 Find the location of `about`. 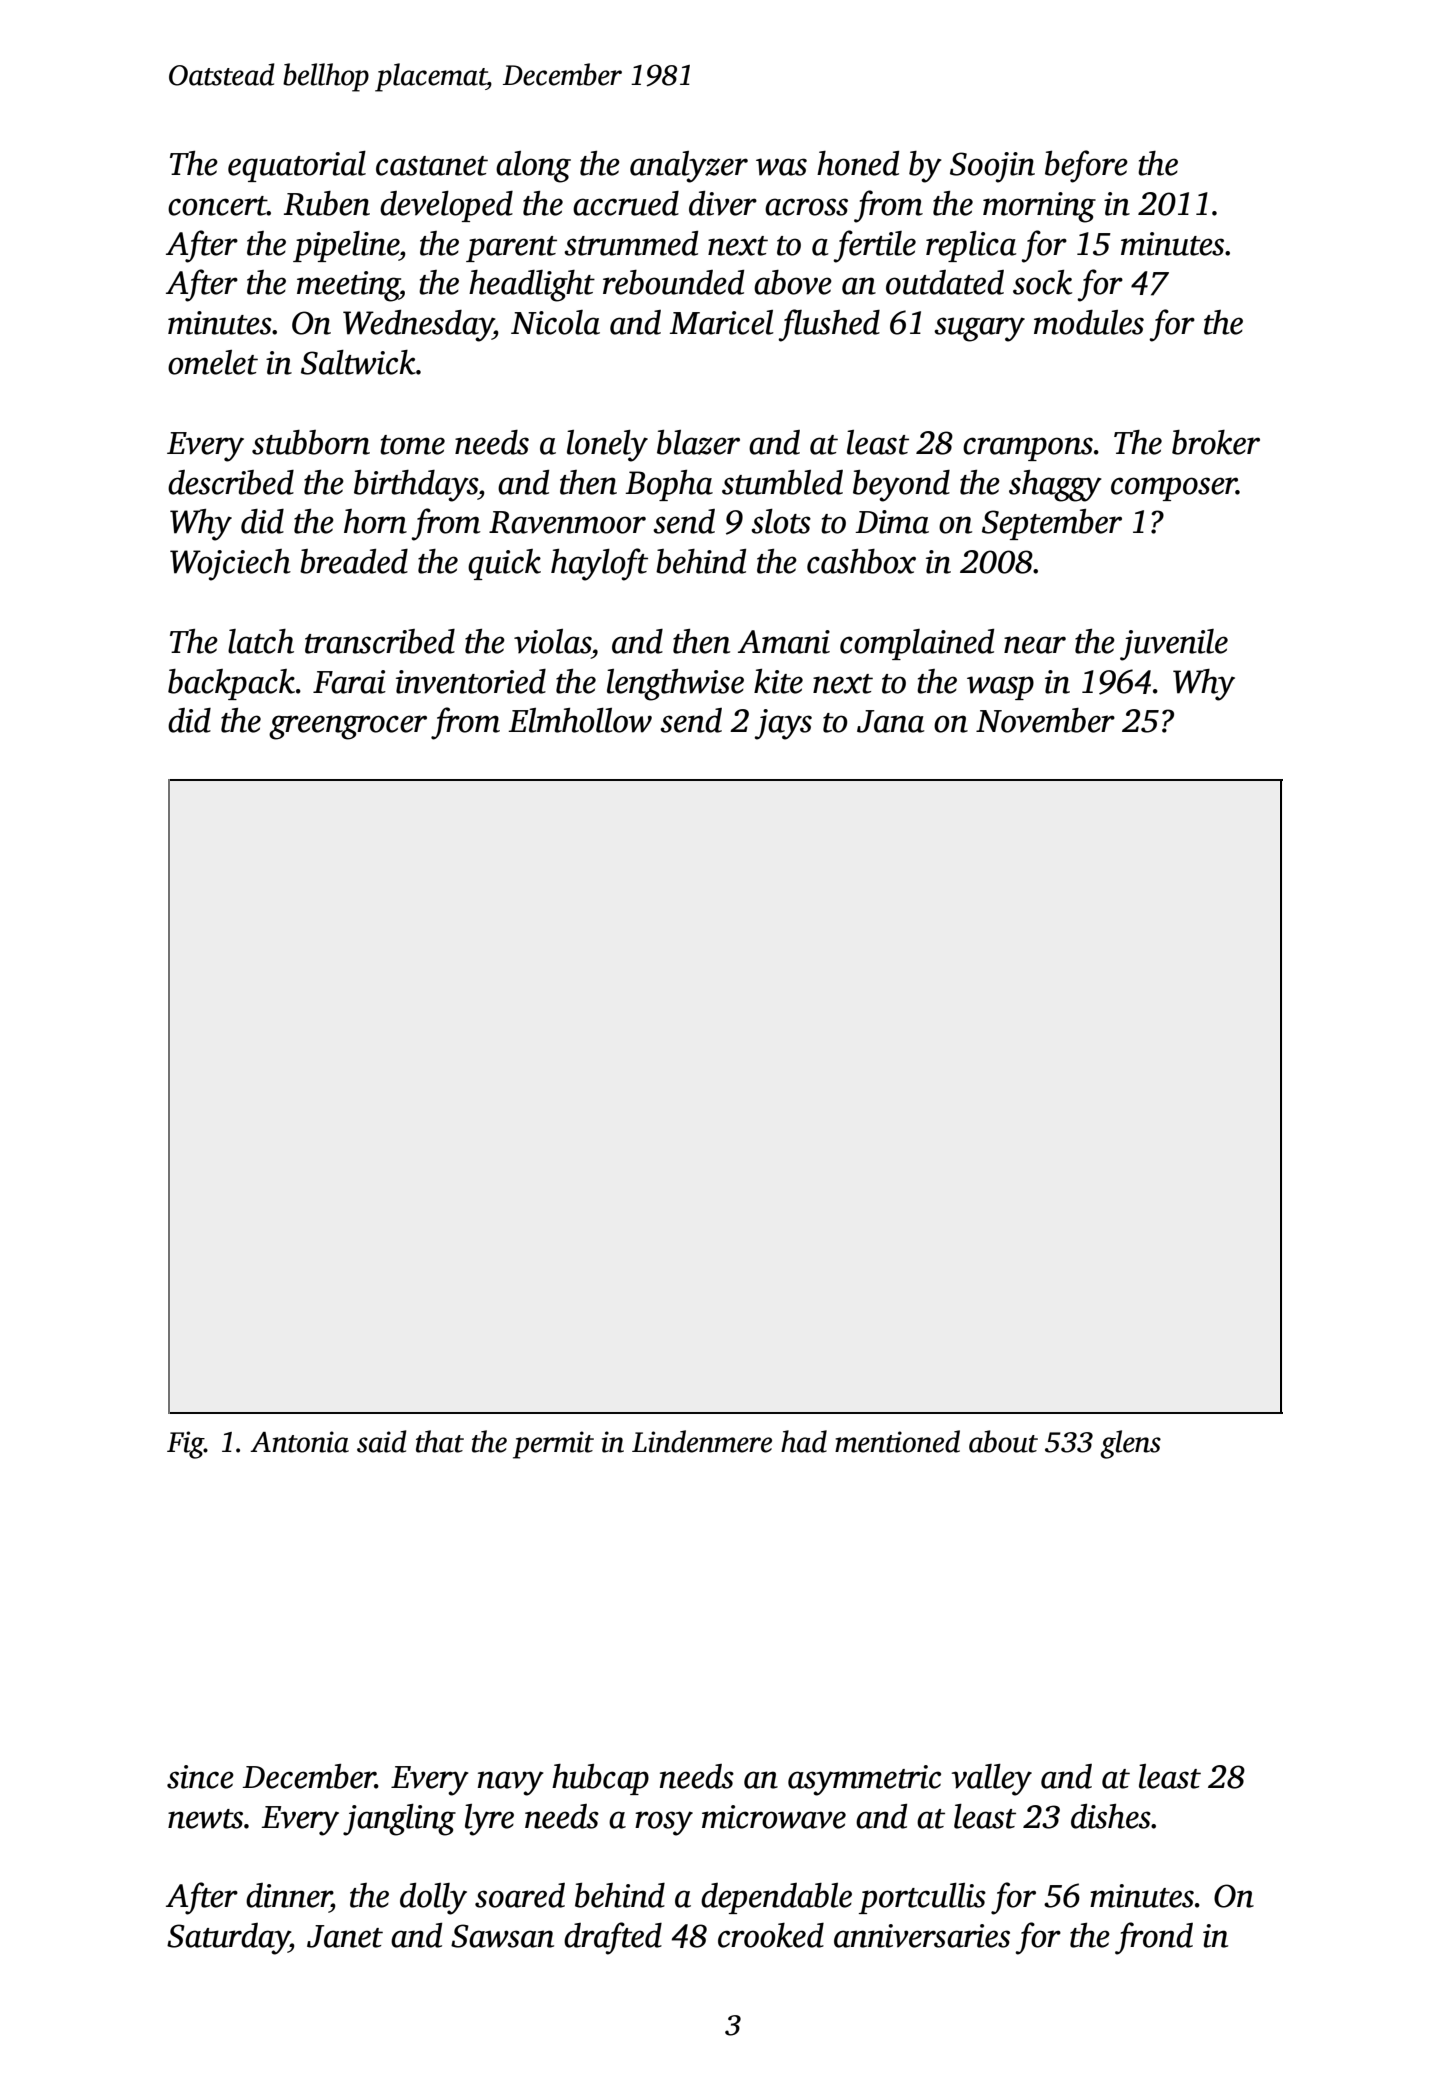

about is located at coordinates (1003, 1441).
